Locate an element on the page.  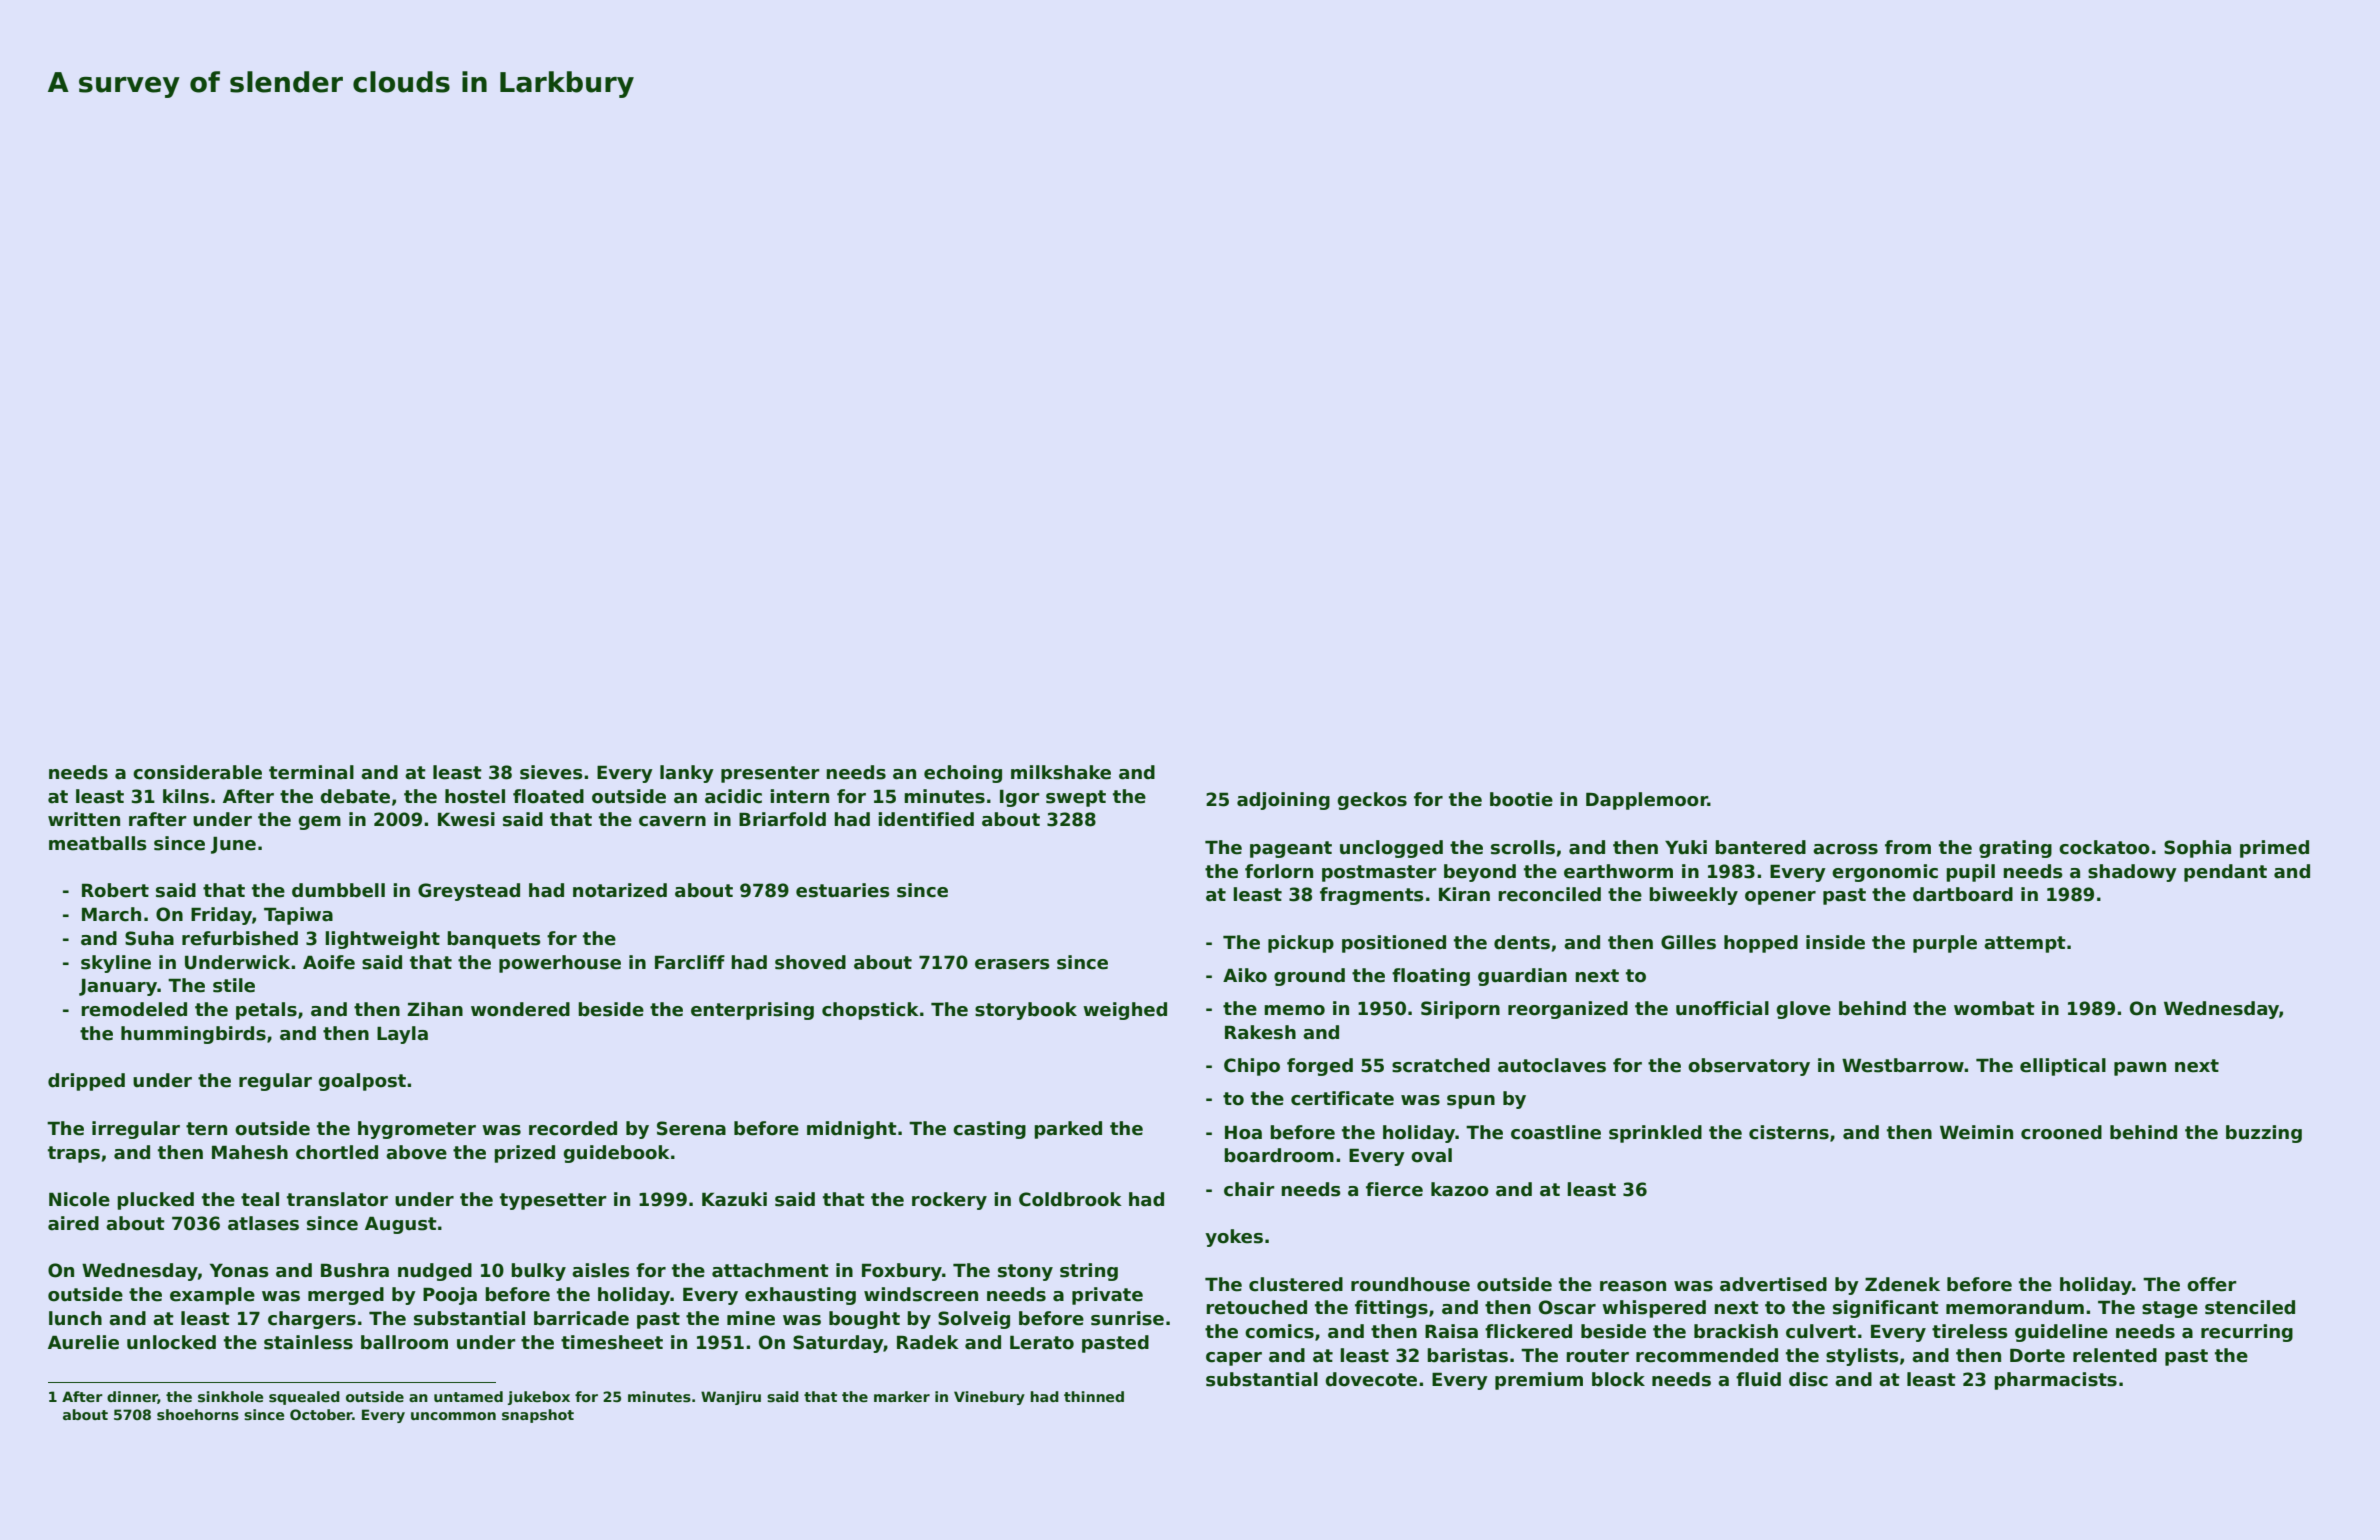
Siriporn is located at coordinates (1460, 1010).
